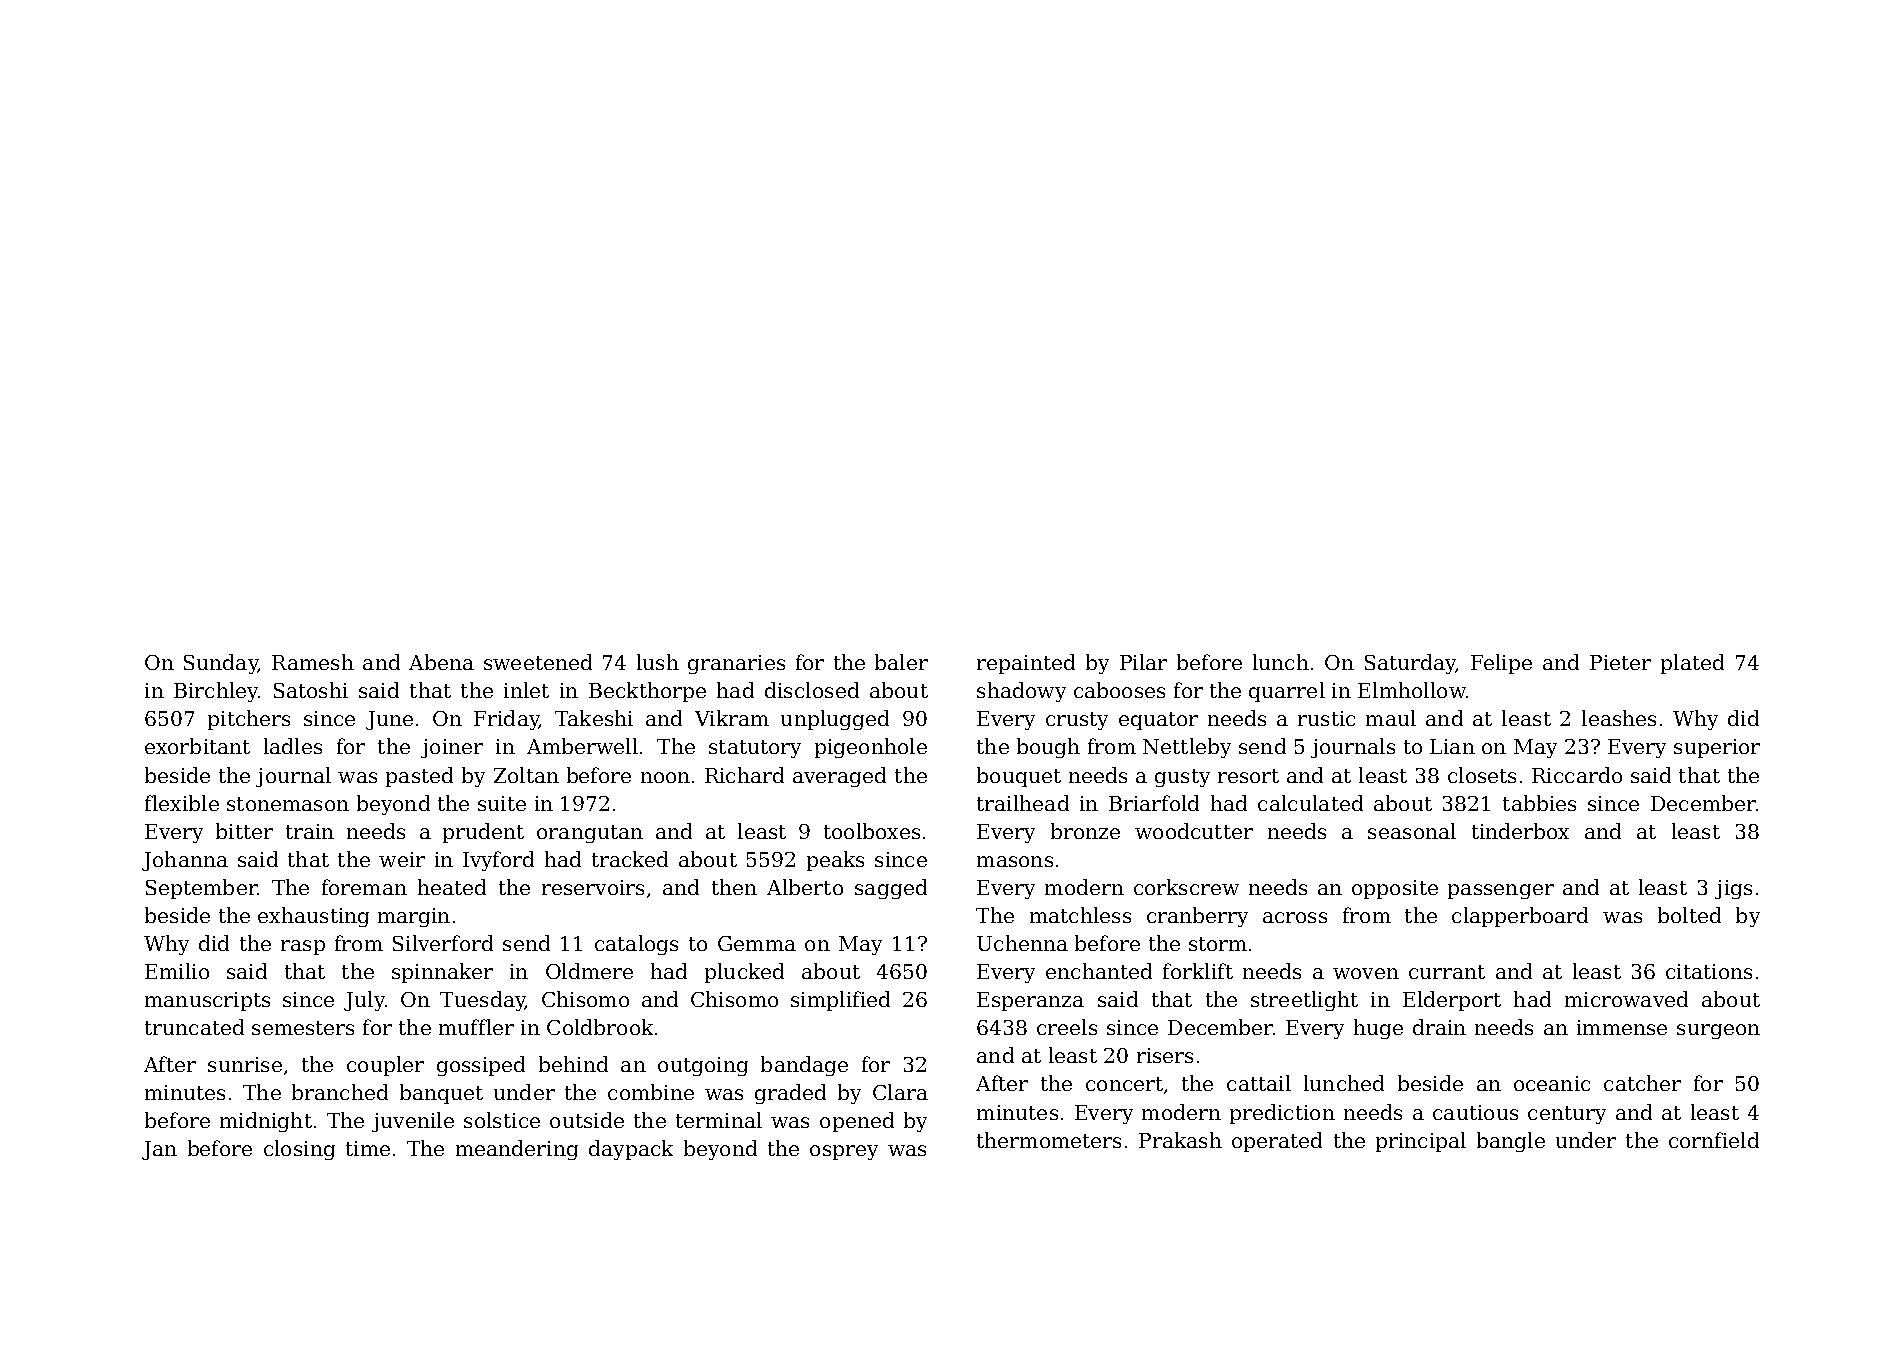 This screenshot has width=1904, height=1346. Describe the element at coordinates (414, 917) in the screenshot. I see `margin` at that location.
